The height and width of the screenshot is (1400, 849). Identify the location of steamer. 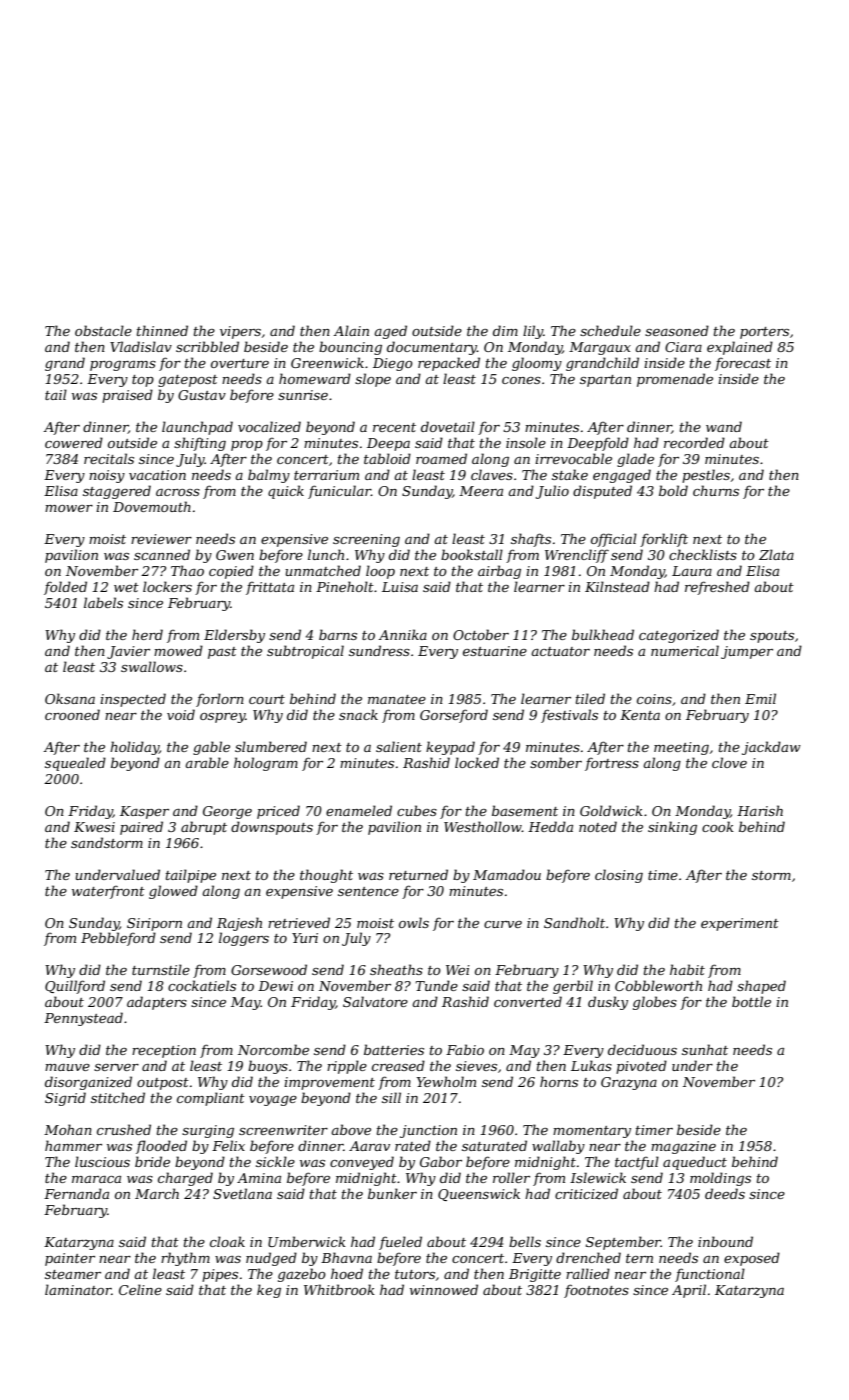
(73, 1274).
